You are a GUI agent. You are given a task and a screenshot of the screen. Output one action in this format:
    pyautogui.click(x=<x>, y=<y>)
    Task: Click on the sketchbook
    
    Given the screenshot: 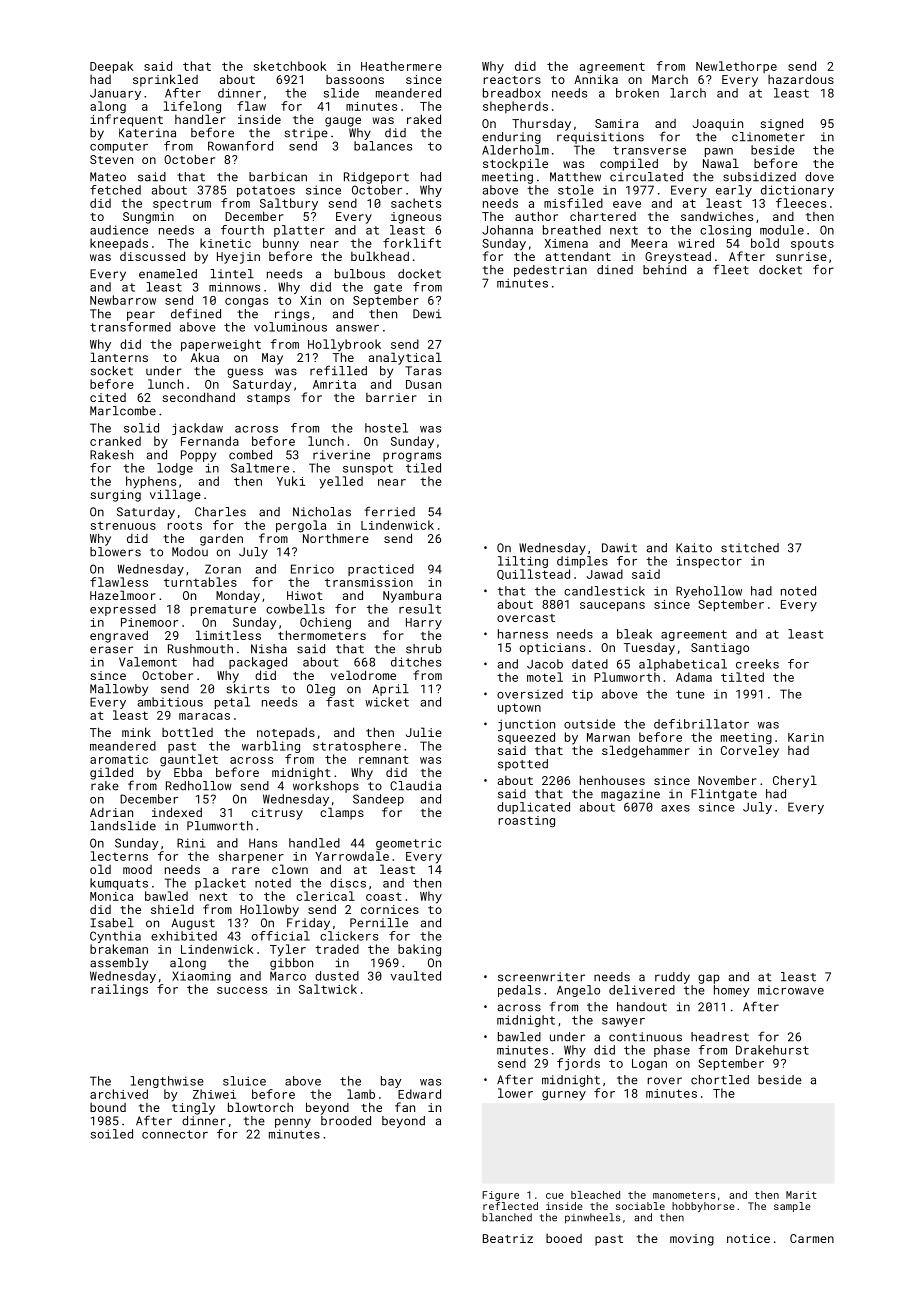 What is the action you would take?
    pyautogui.click(x=290, y=66)
